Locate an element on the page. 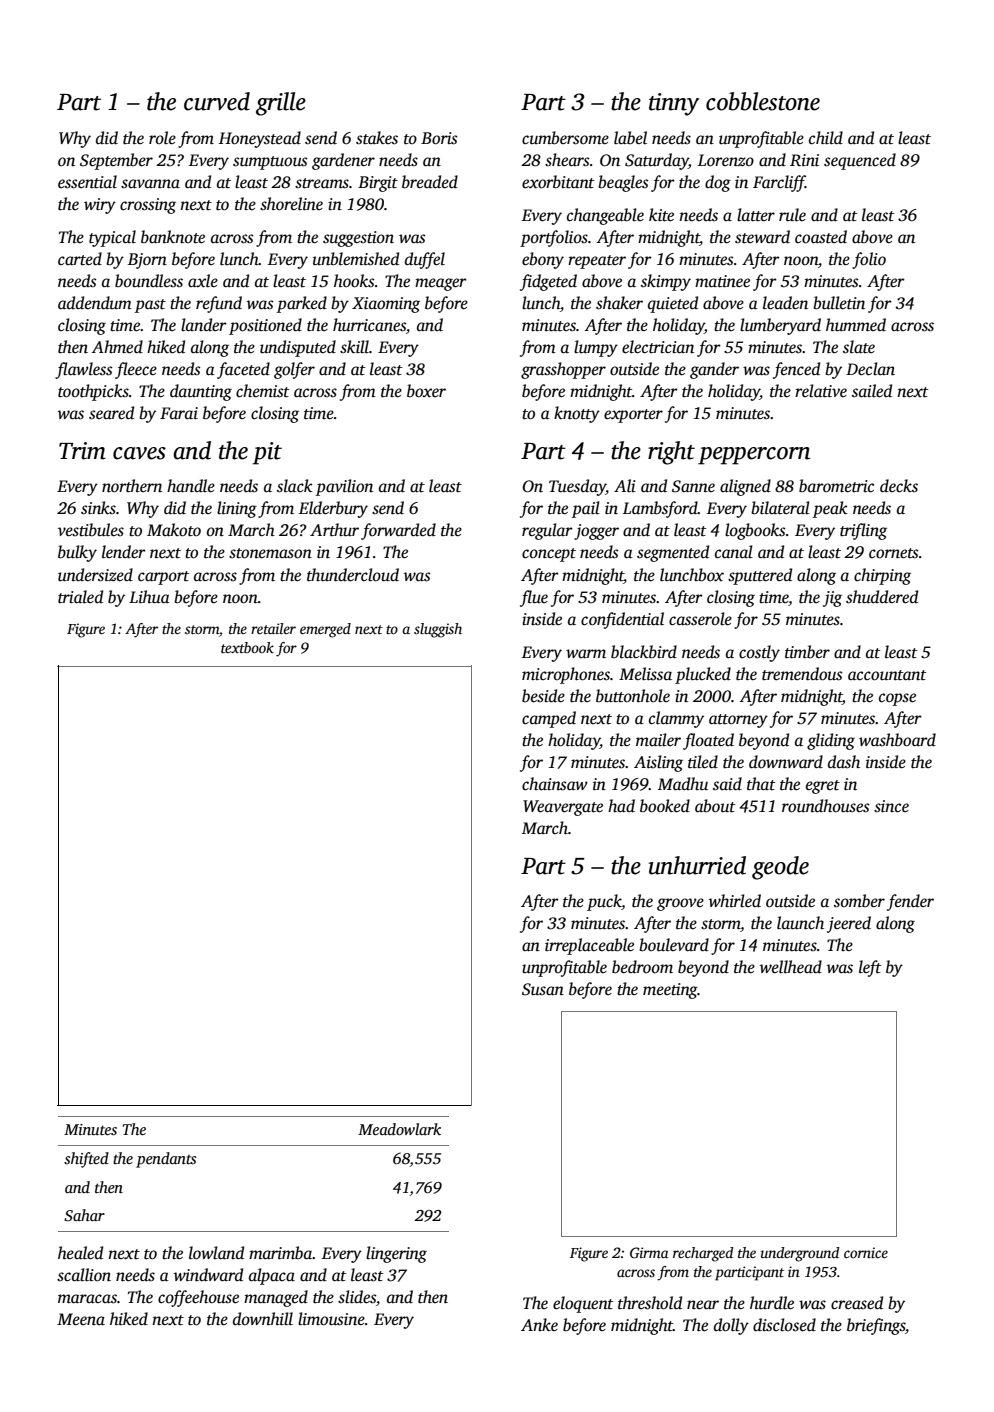 This document has height=1412, width=994. jogger is located at coordinates (596, 532).
